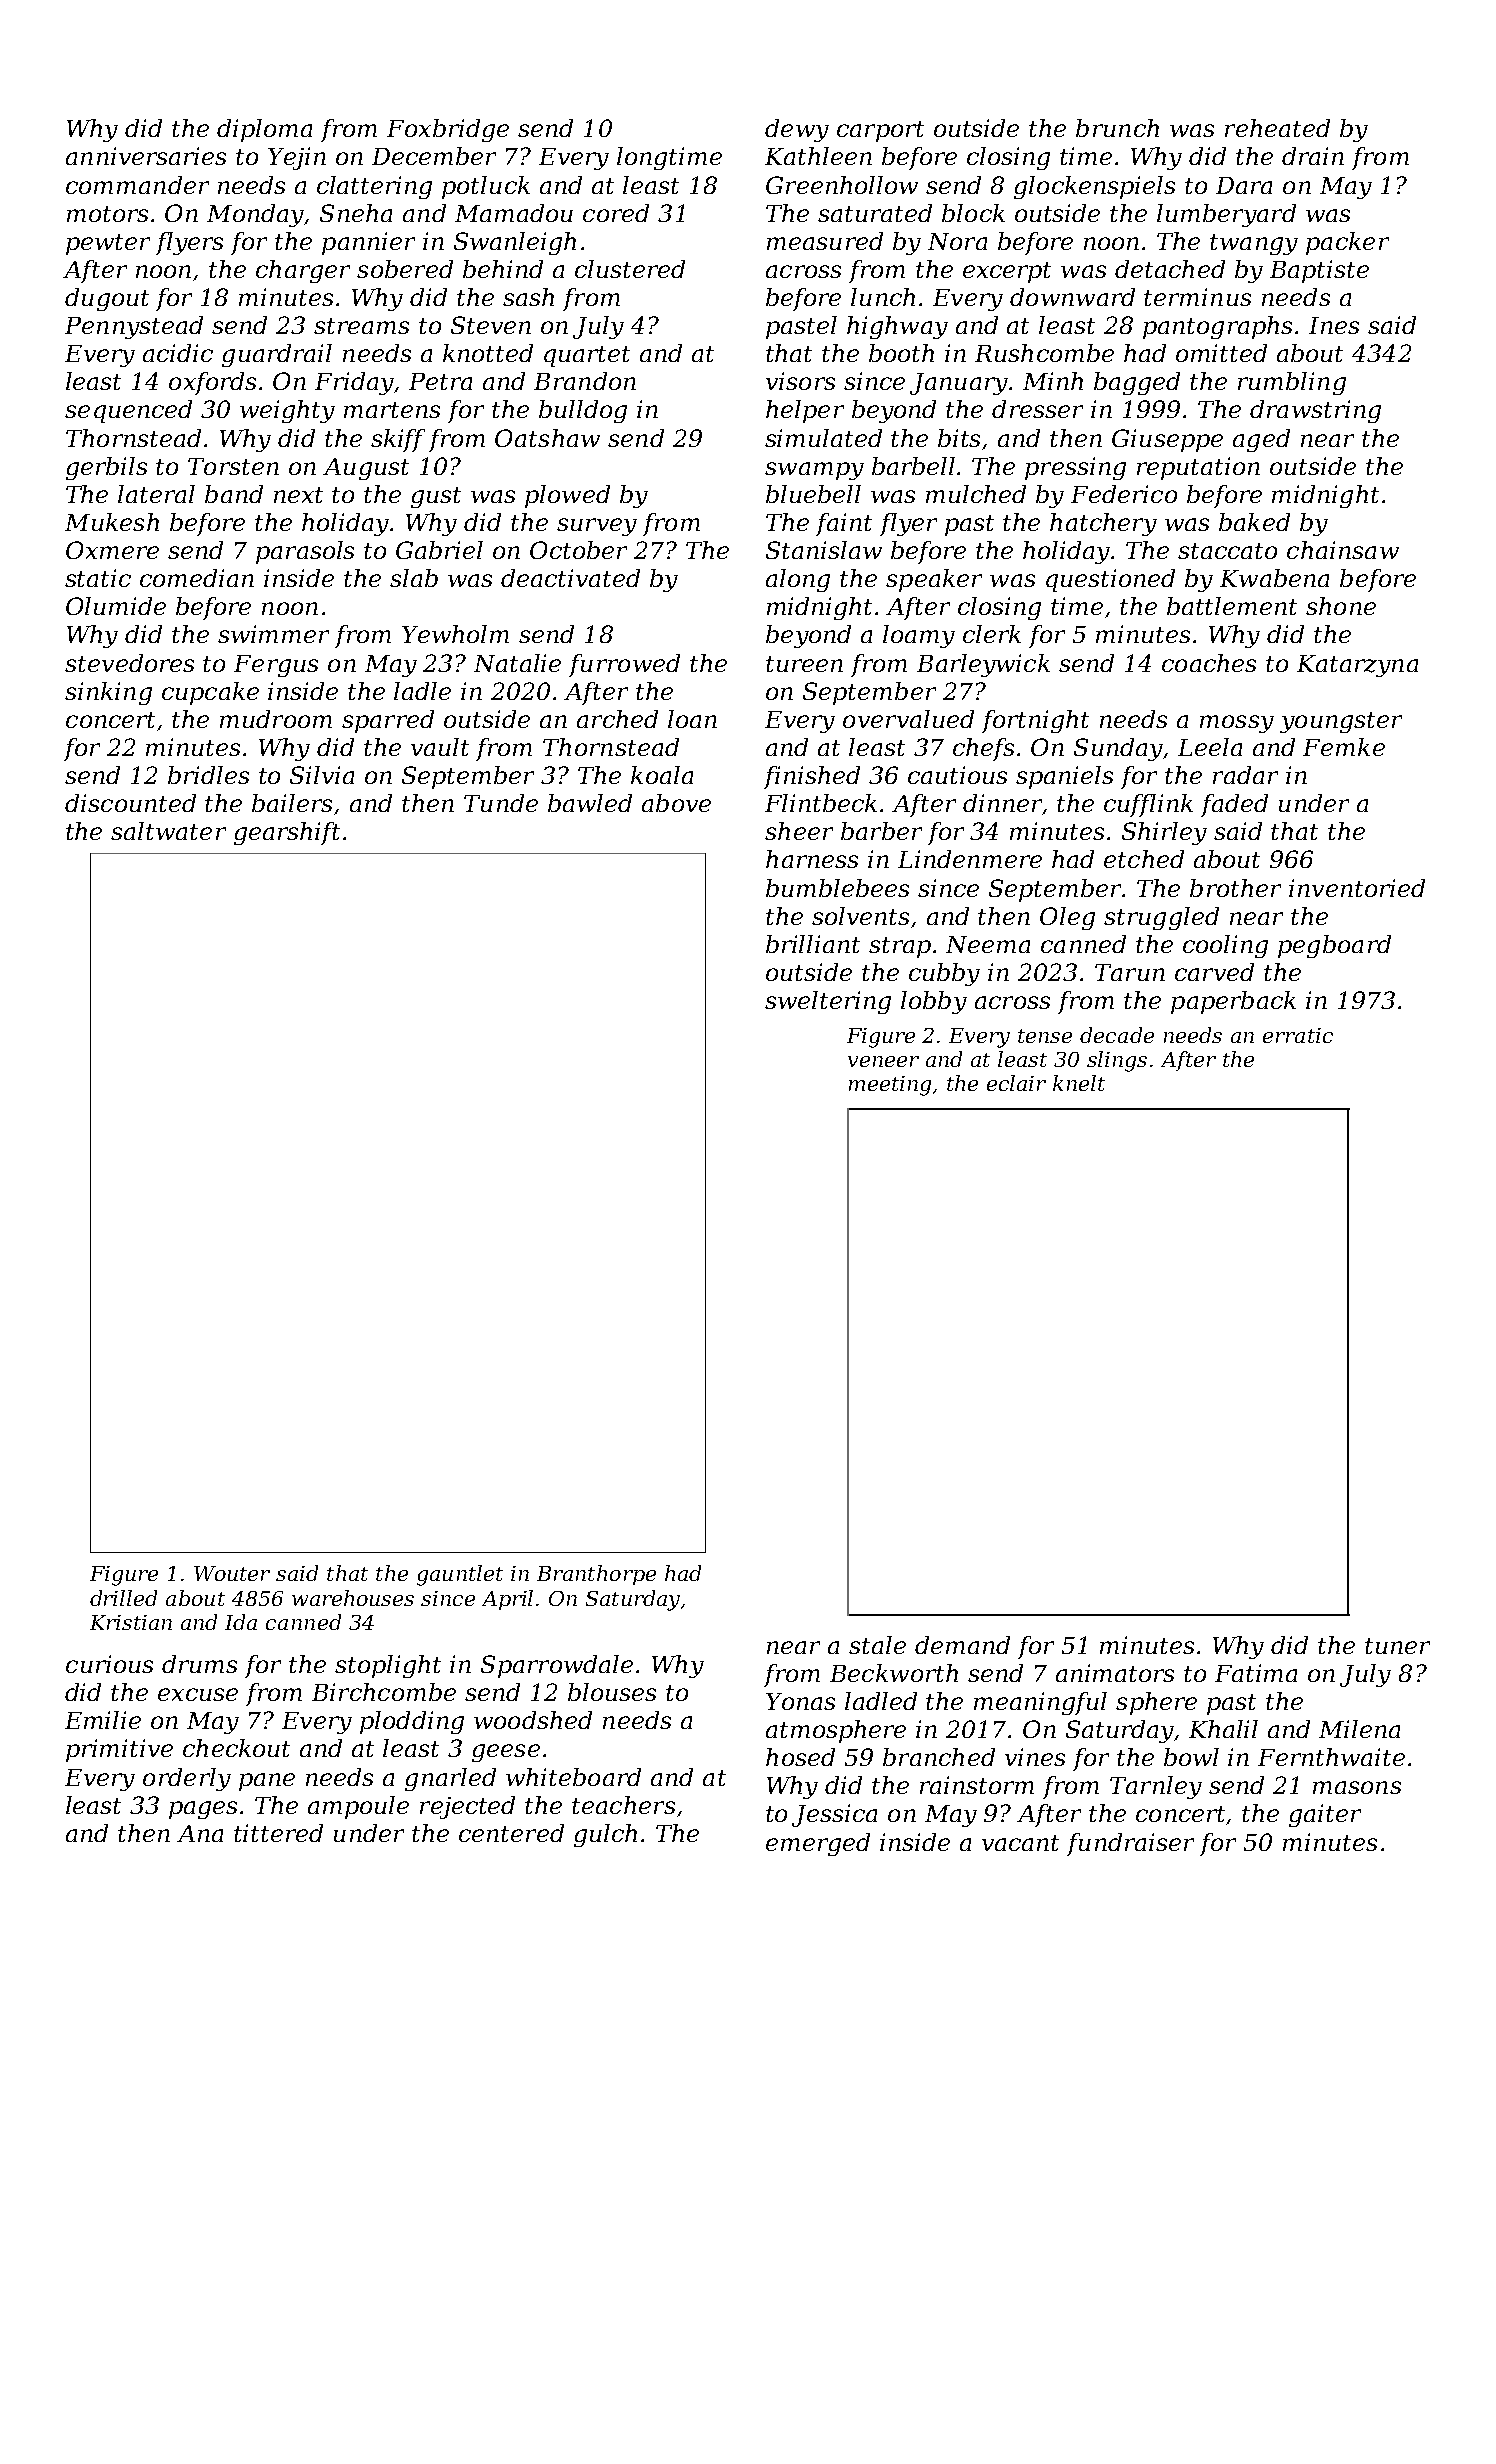 This screenshot has height=2464, width=1496. Describe the element at coordinates (934, 1002) in the screenshot. I see `lobby` at that location.
